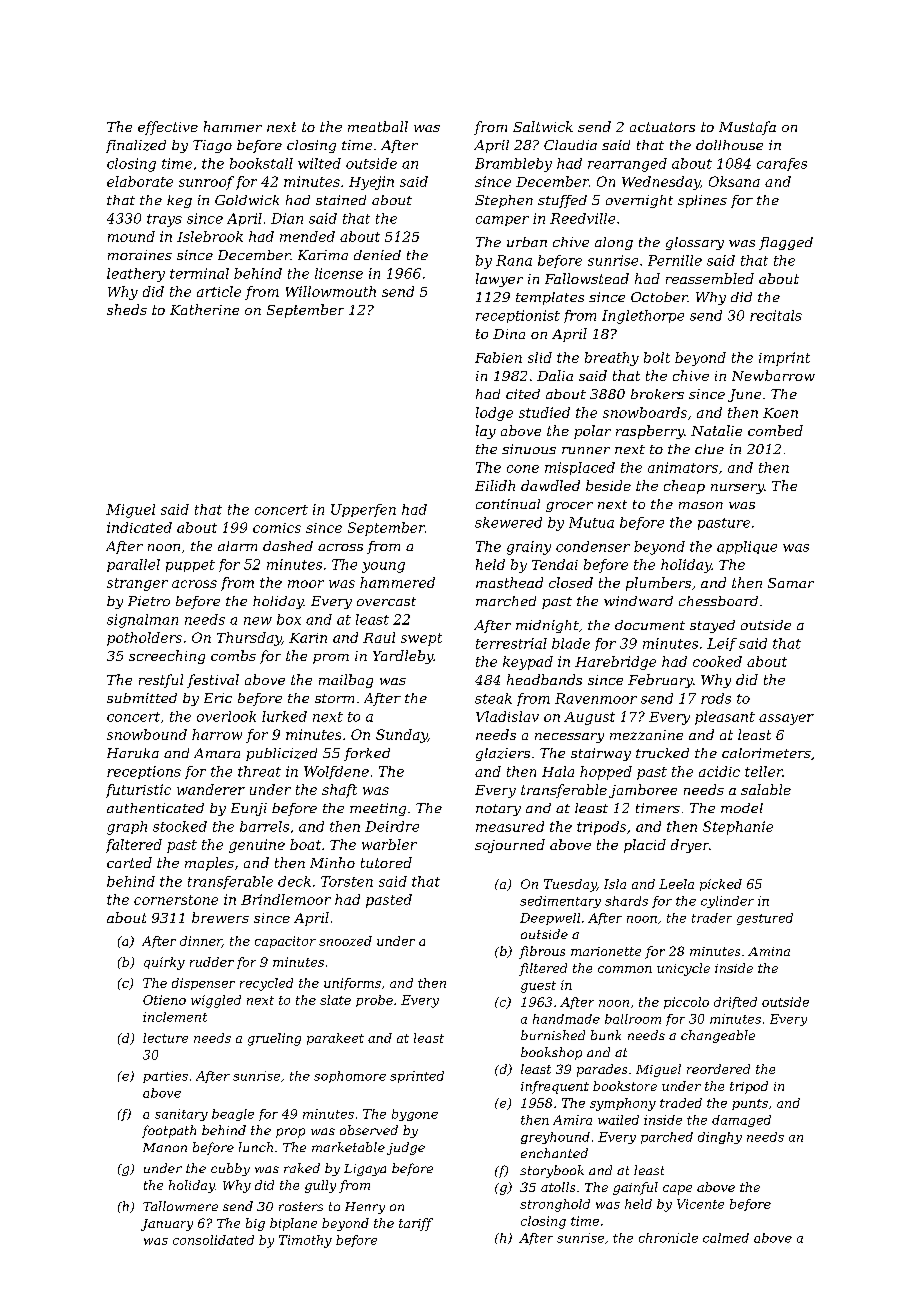  What do you see at coordinates (402, 736) in the screenshot?
I see `Sunday` at bounding box center [402, 736].
